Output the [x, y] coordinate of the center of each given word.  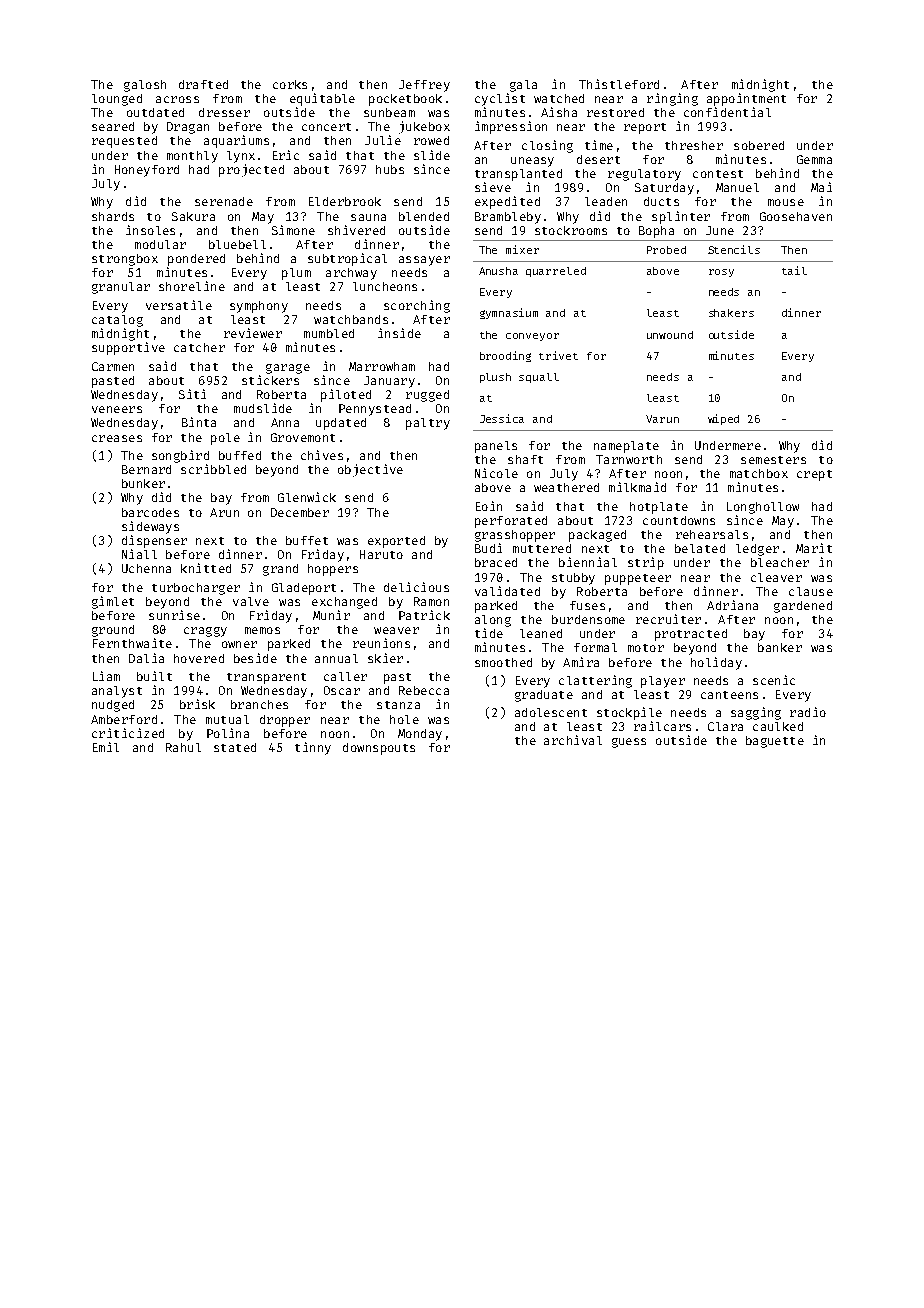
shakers [731, 313]
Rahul [183, 747]
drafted [203, 84]
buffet [307, 540]
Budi [488, 548]
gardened [803, 607]
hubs [390, 169]
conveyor [532, 337]
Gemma [814, 159]
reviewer [253, 333]
